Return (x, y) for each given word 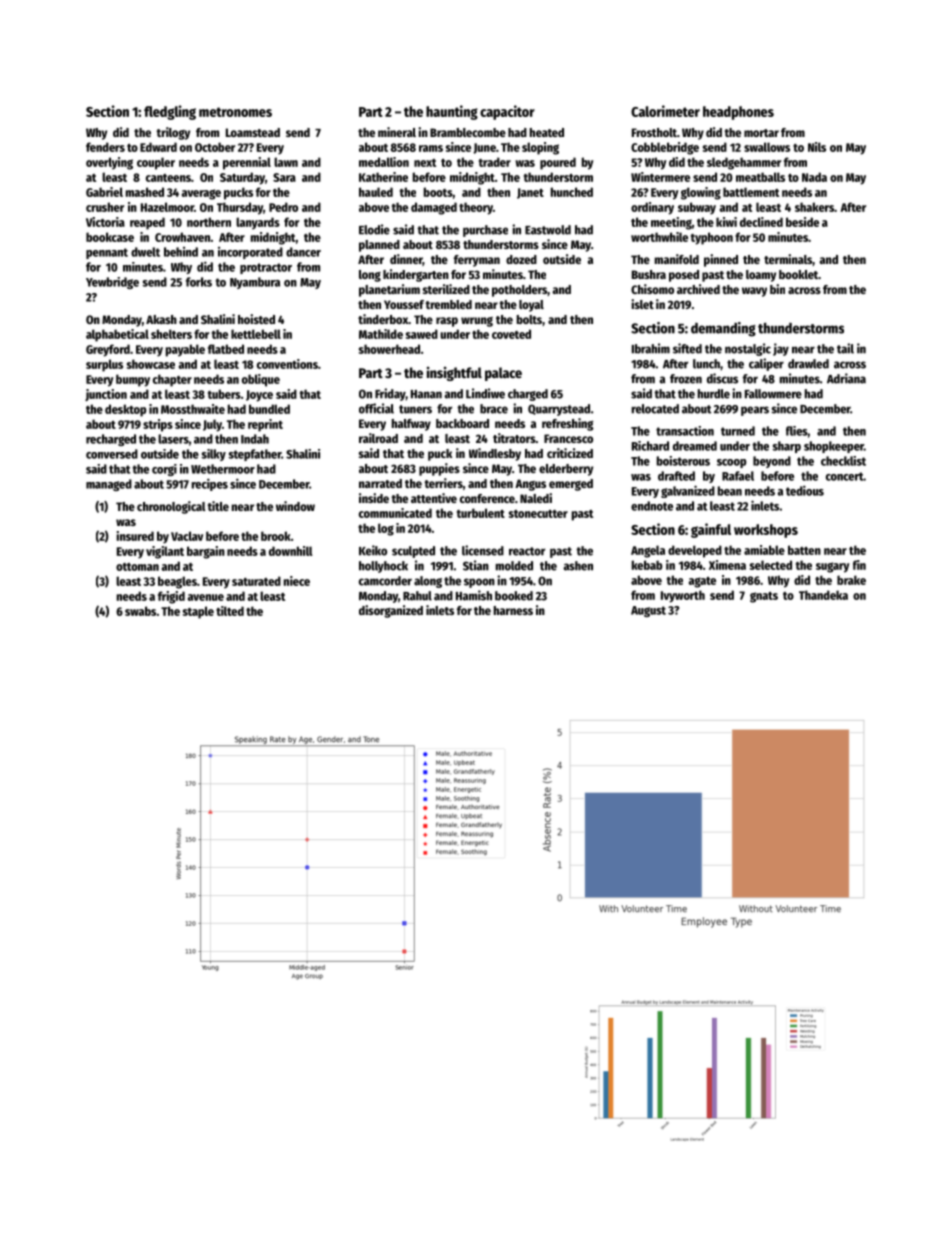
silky (213, 455)
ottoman (137, 567)
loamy (761, 276)
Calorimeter (665, 111)
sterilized (446, 289)
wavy (754, 292)
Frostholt (654, 132)
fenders (105, 147)
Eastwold (548, 230)
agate (702, 582)
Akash (161, 319)
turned (738, 431)
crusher (105, 207)
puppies (439, 469)
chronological (171, 507)
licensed (483, 550)
